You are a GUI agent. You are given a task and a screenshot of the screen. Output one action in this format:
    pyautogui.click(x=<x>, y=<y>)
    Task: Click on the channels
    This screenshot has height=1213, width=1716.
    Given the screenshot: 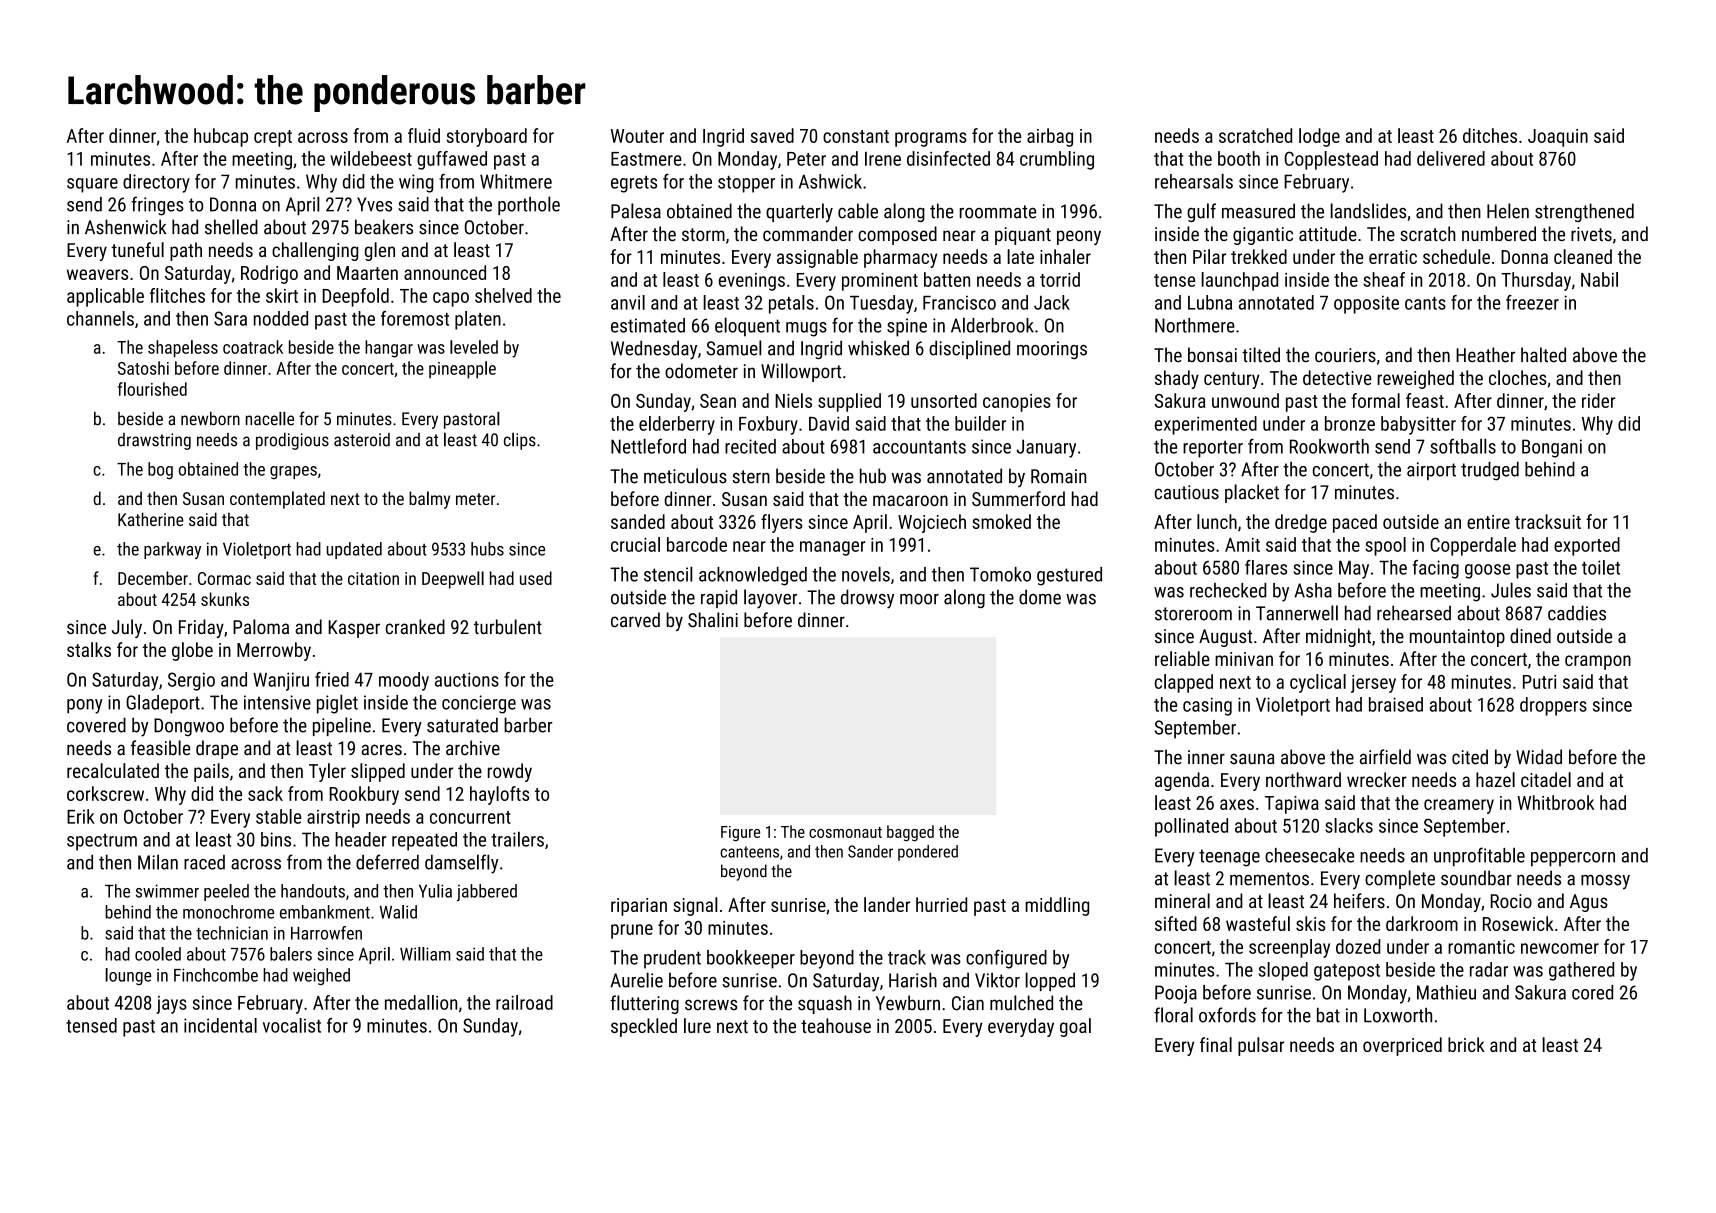 What is the action you would take?
    pyautogui.click(x=100, y=318)
